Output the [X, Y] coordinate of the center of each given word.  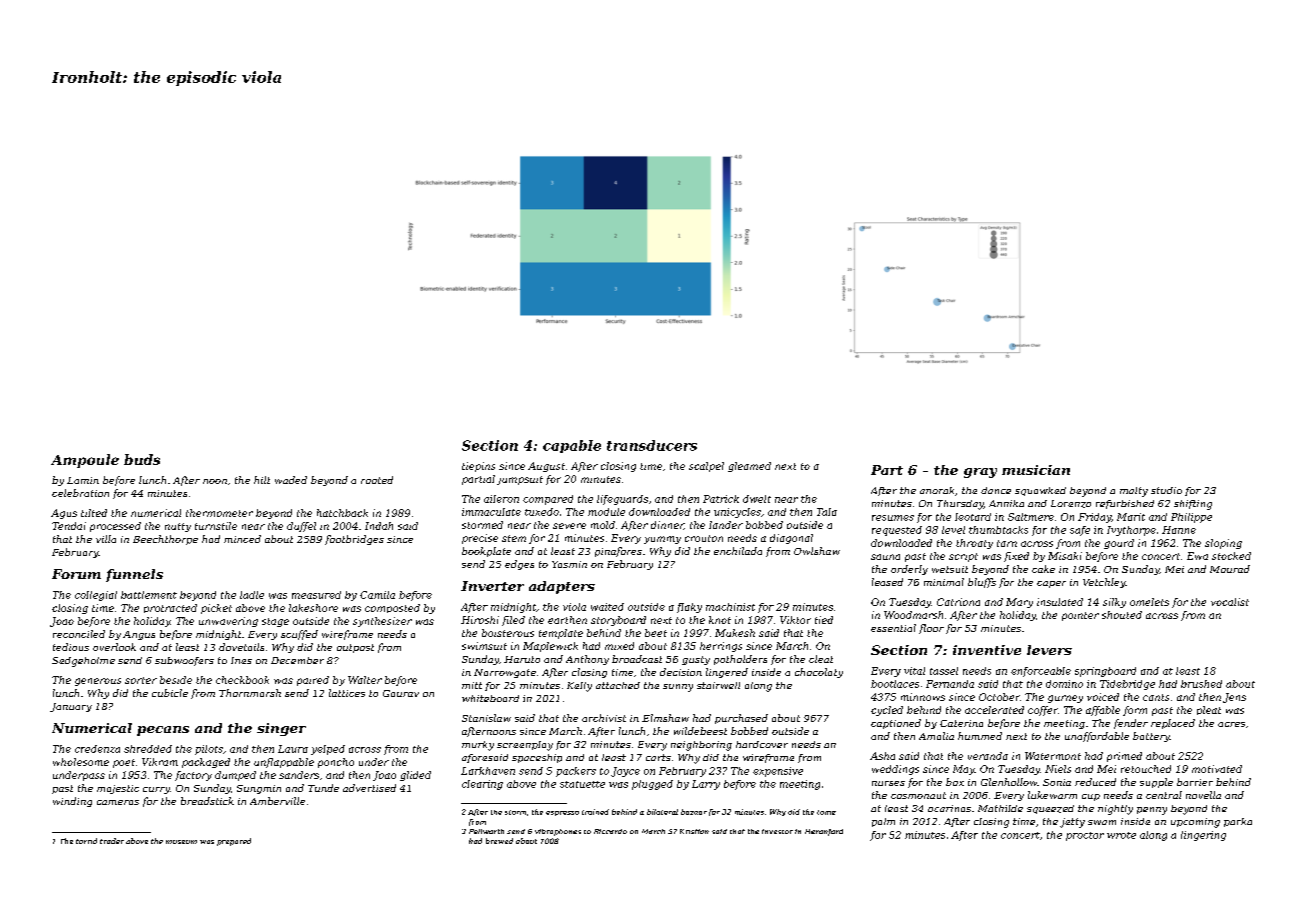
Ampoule [85, 461]
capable [572, 446]
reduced [1095, 782]
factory [193, 776]
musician [1036, 470]
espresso [562, 813]
